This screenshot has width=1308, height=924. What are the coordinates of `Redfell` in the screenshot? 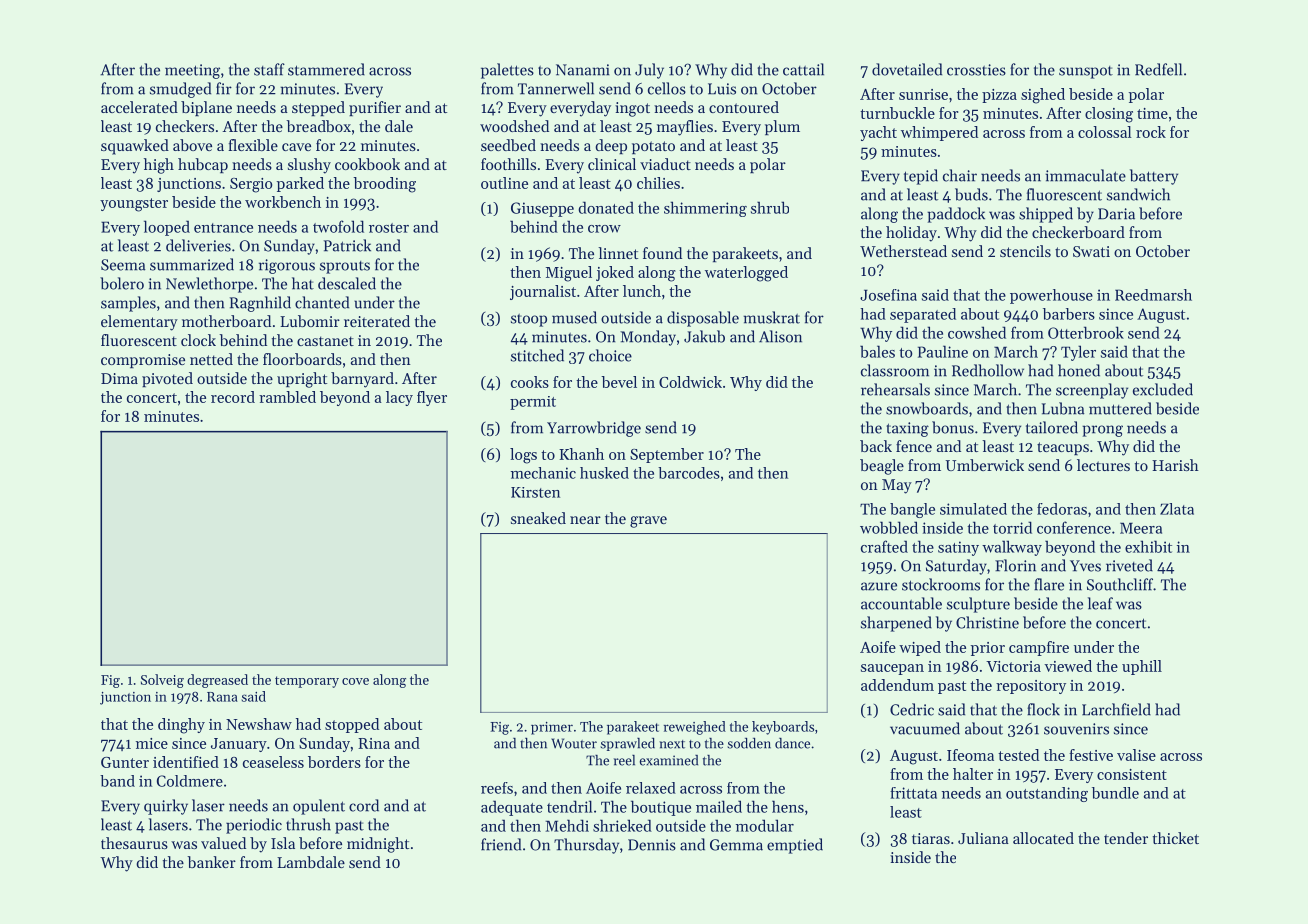 It's located at (1158, 69).
